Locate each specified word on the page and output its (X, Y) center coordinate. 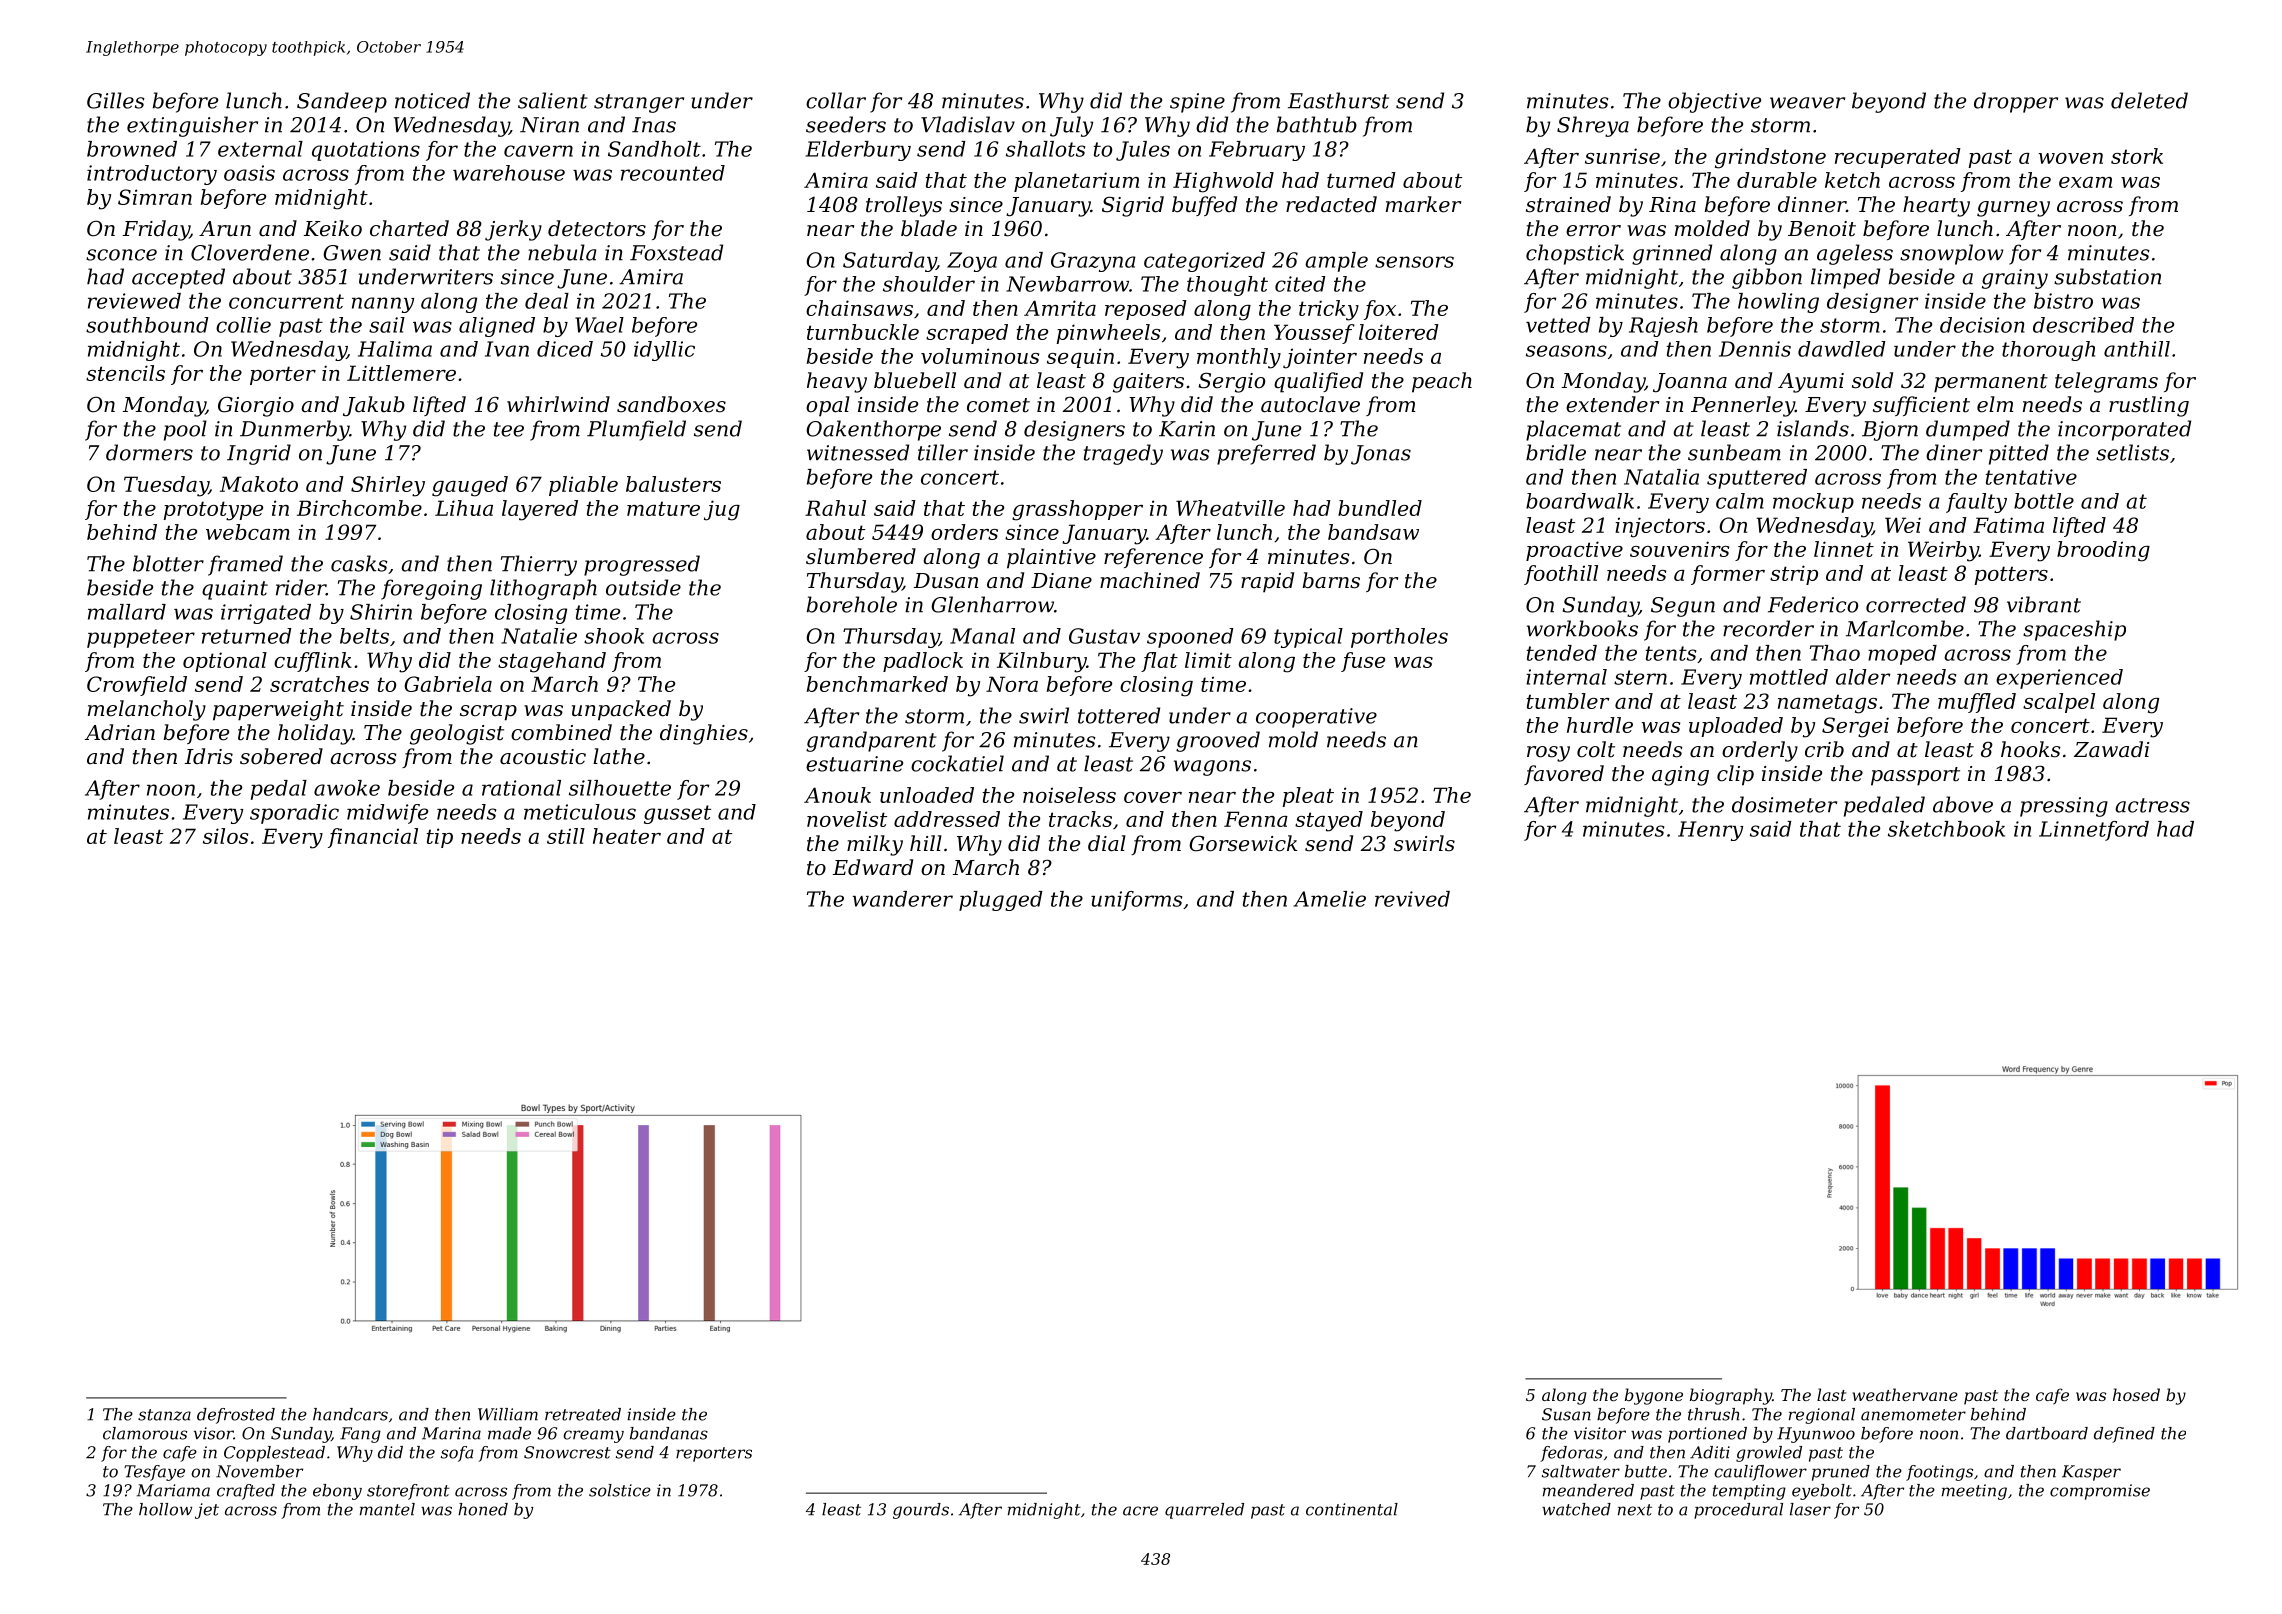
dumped (1968, 430)
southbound (147, 325)
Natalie (539, 636)
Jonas (1381, 455)
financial (373, 838)
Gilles (116, 100)
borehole (852, 604)
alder (1863, 677)
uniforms (1136, 901)
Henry (1710, 831)
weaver (1807, 103)
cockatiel (957, 763)
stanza (164, 1415)
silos (225, 836)
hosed (2136, 1394)
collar (836, 100)
